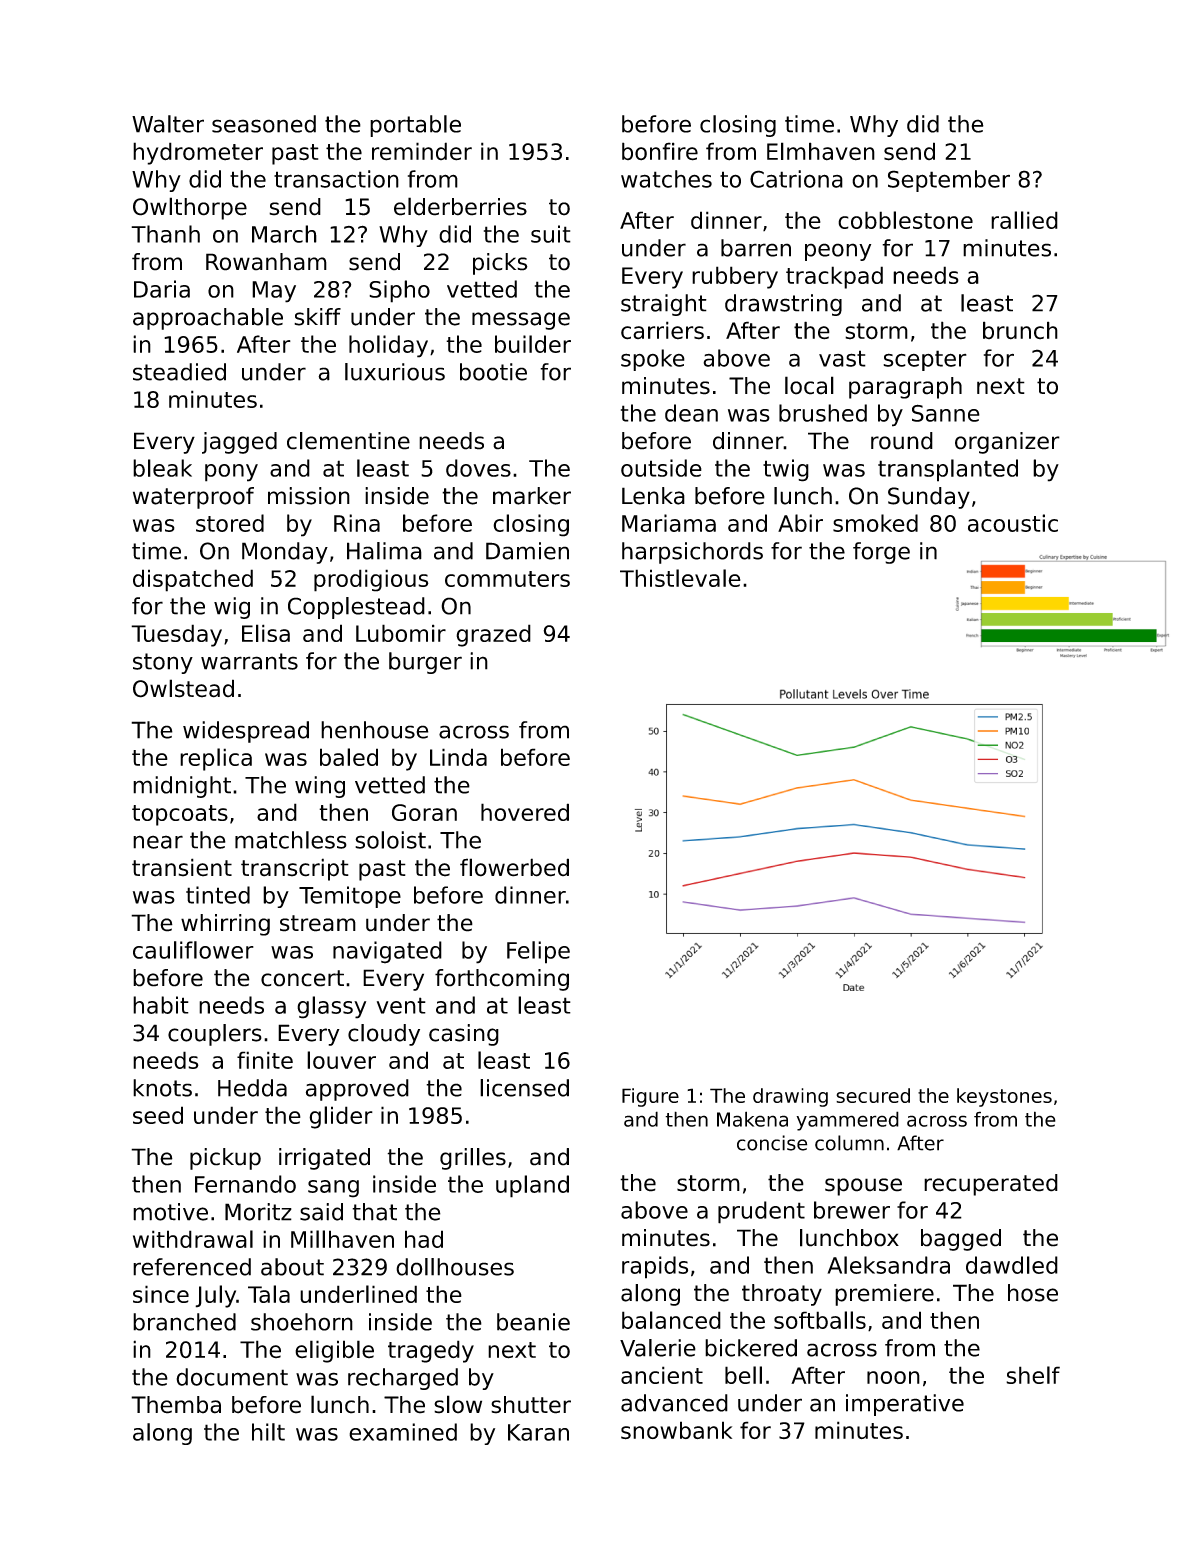 This screenshot has height=1542, width=1191. What do you see at coordinates (493, 635) in the screenshot?
I see `grazed` at bounding box center [493, 635].
